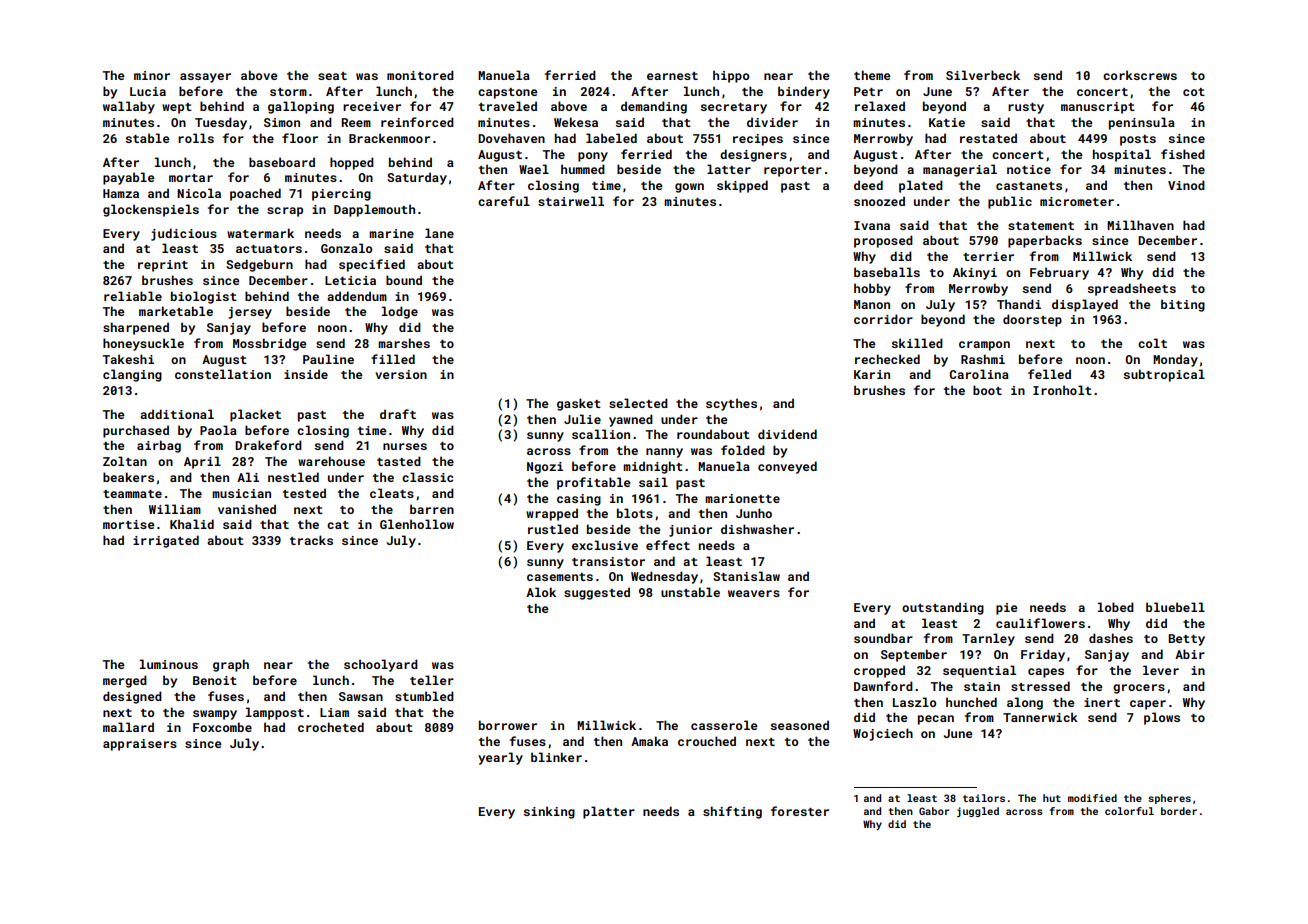 The width and height of the page is (1308, 924). I want to click on Ironholt, so click(1062, 390).
